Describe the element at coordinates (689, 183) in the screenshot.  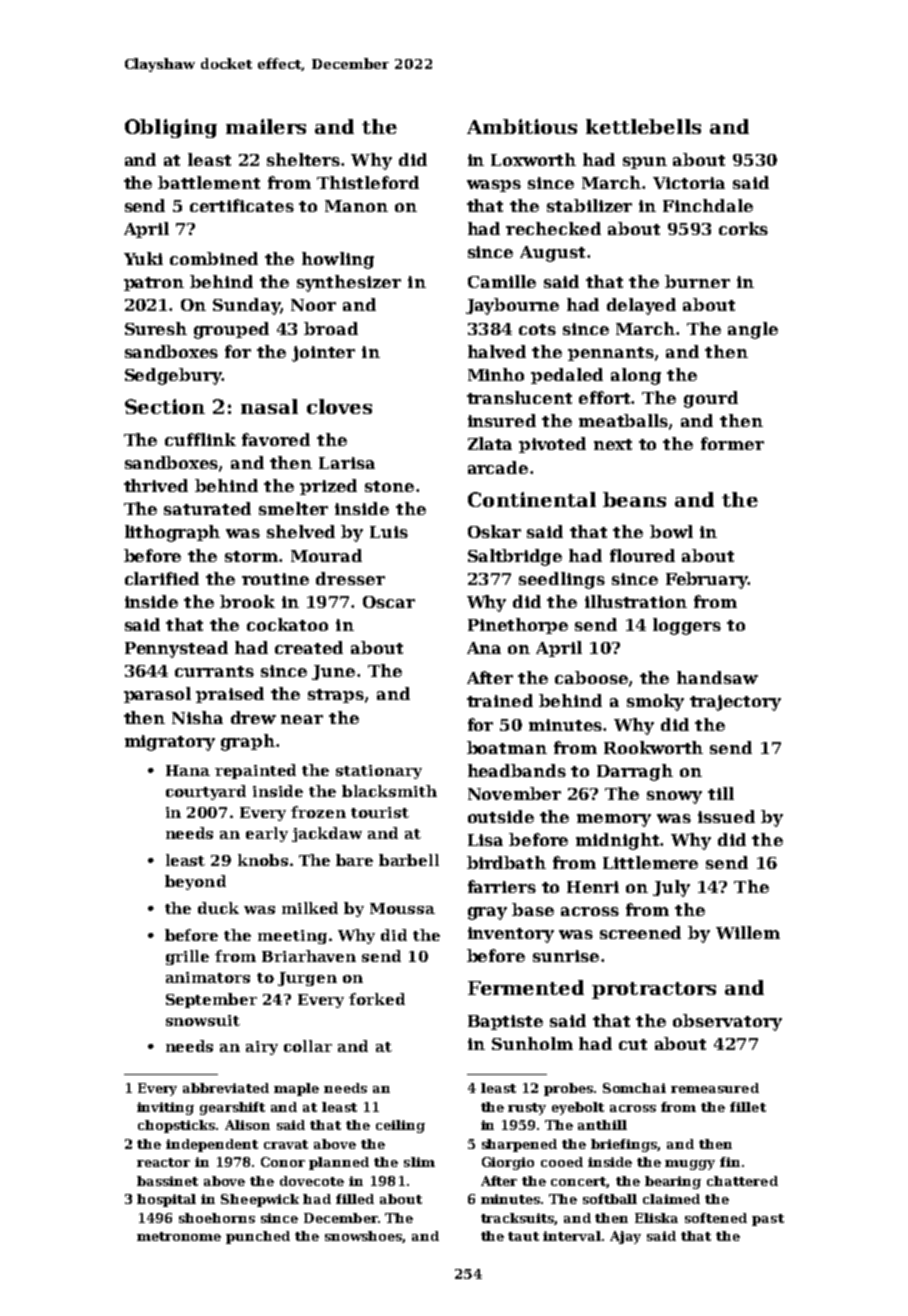
I see `Victoria` at that location.
